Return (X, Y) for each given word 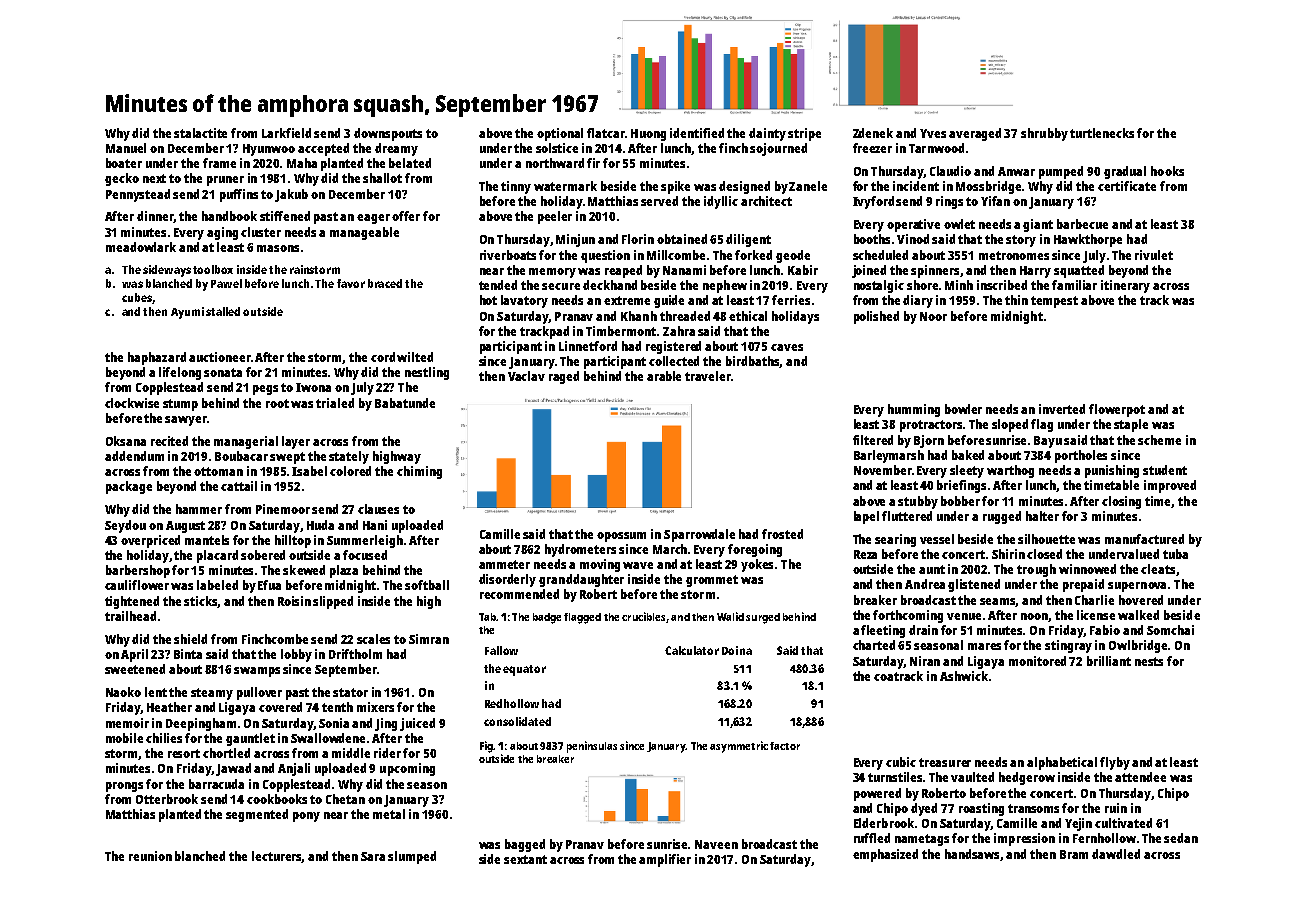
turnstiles (895, 777)
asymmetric (739, 747)
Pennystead (138, 195)
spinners (936, 271)
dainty (767, 134)
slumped (412, 857)
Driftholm (355, 654)
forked (753, 255)
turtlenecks (1102, 133)
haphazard (157, 358)
